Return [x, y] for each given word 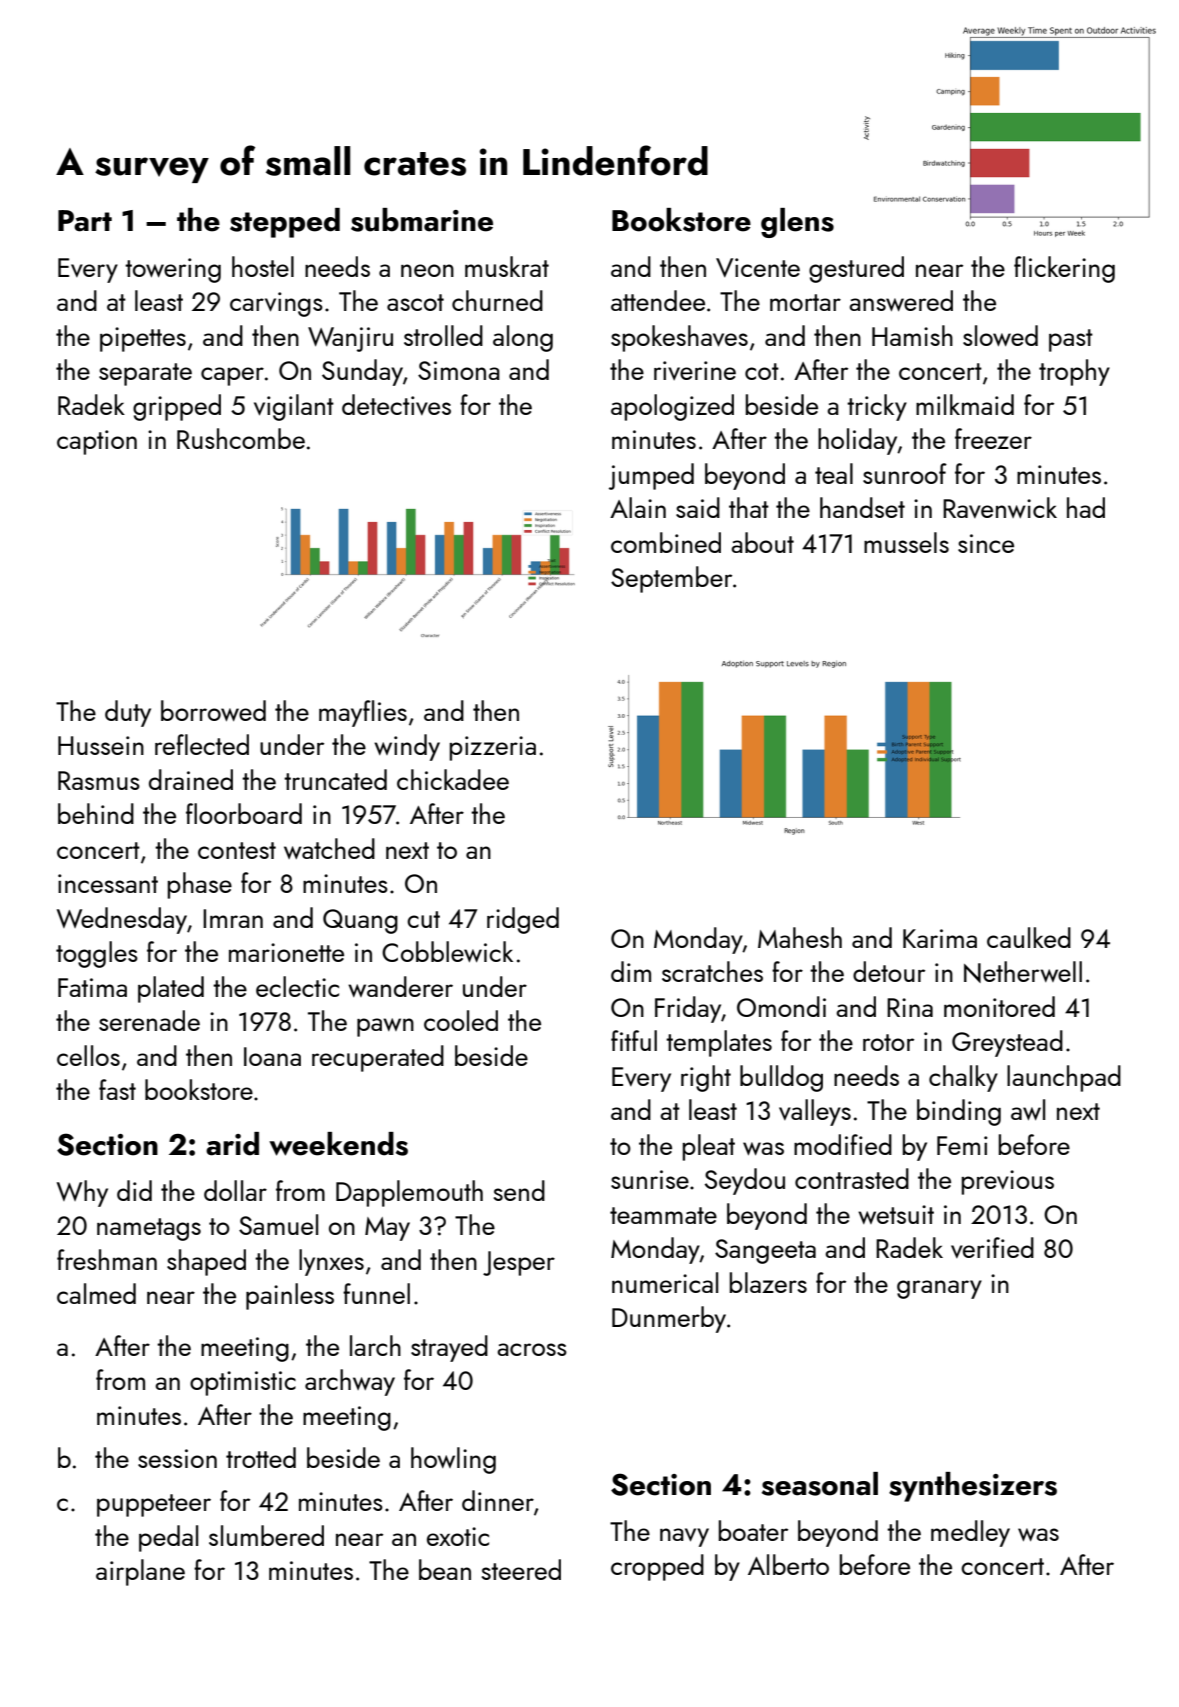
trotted [261, 1457]
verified [992, 1247]
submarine [422, 220]
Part [85, 221]
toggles [97, 954]
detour [889, 971]
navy [684, 1537]
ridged [523, 920]
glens [797, 223]
